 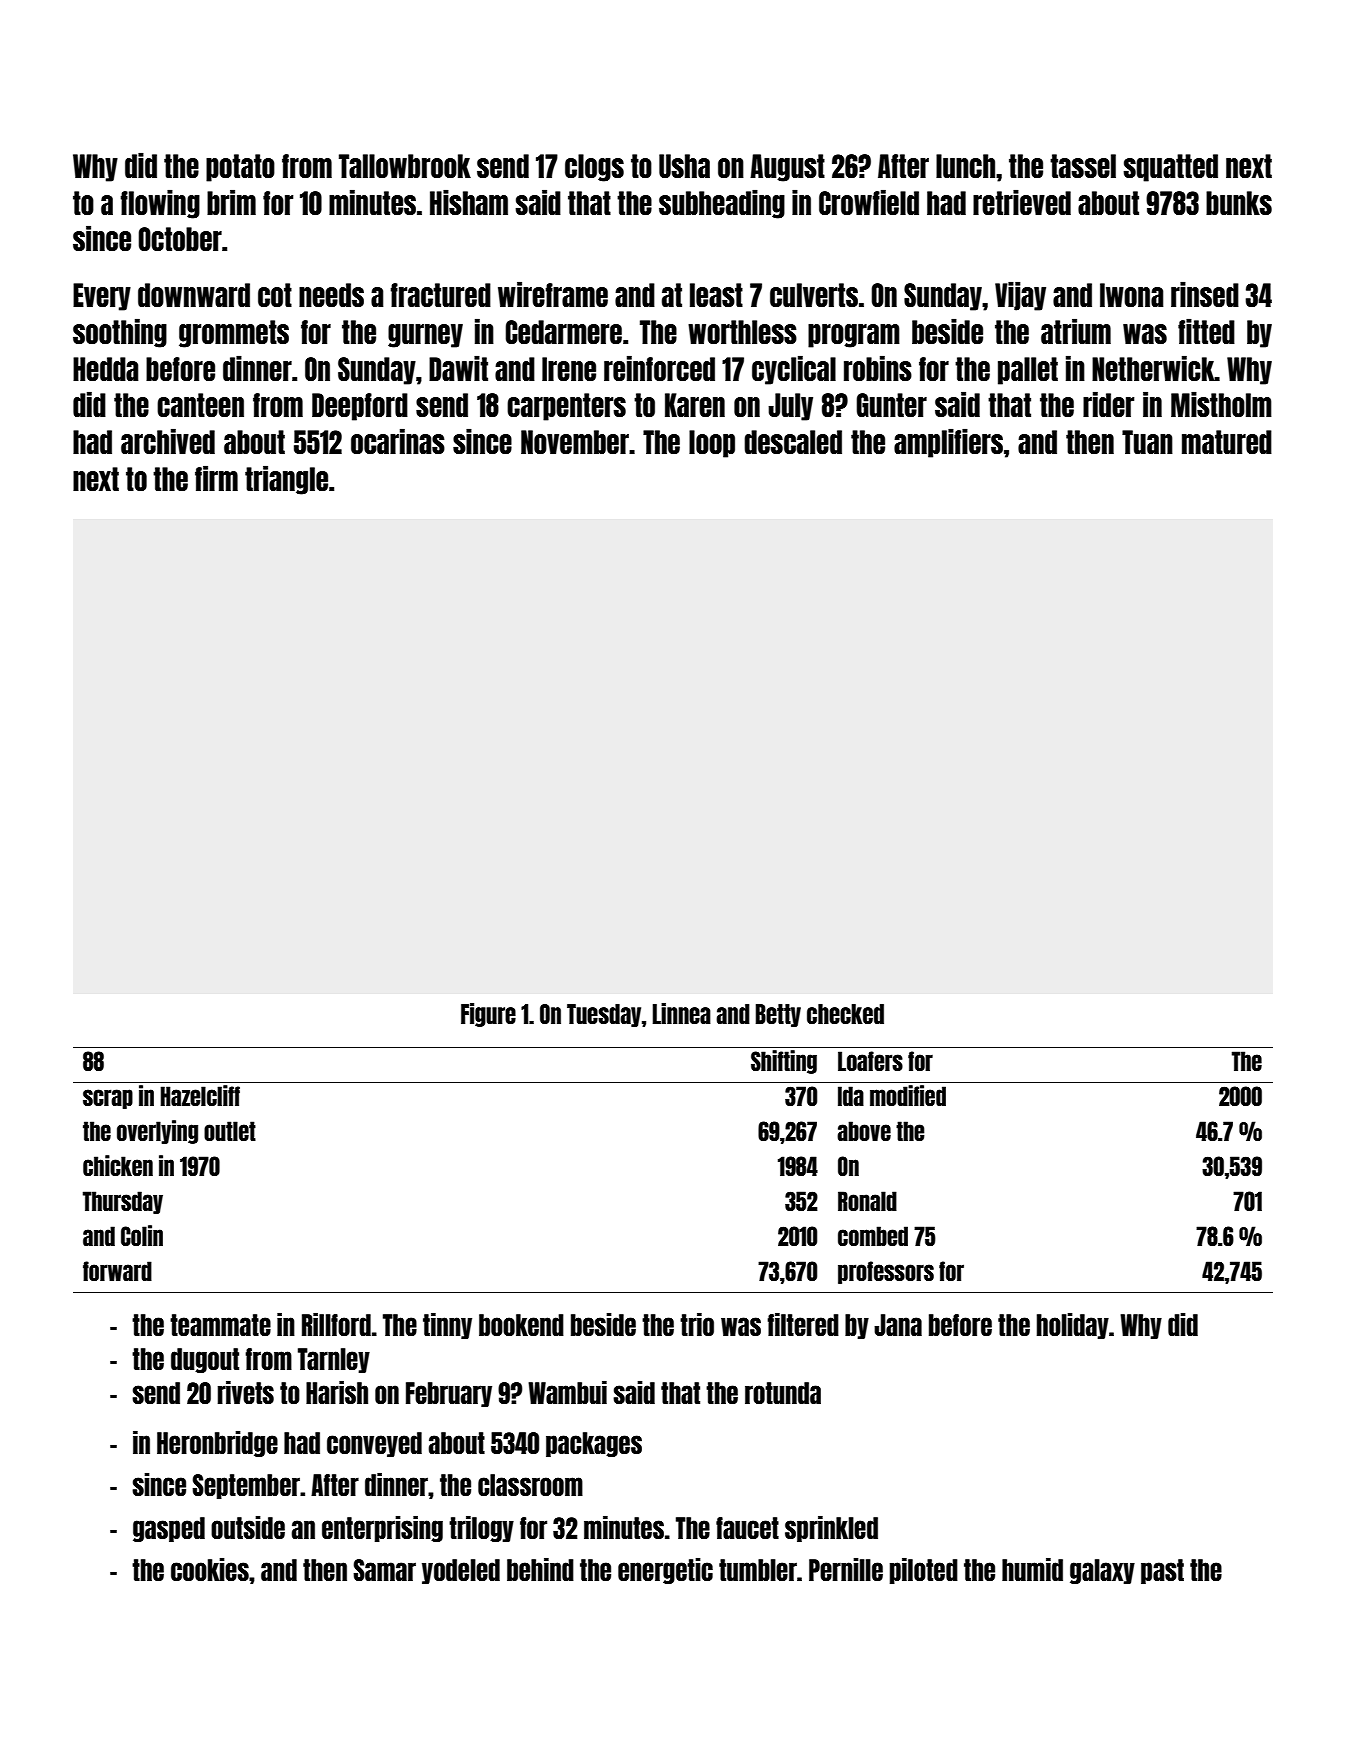 What do you see at coordinates (965, 166) in the document?
I see `lunch` at bounding box center [965, 166].
